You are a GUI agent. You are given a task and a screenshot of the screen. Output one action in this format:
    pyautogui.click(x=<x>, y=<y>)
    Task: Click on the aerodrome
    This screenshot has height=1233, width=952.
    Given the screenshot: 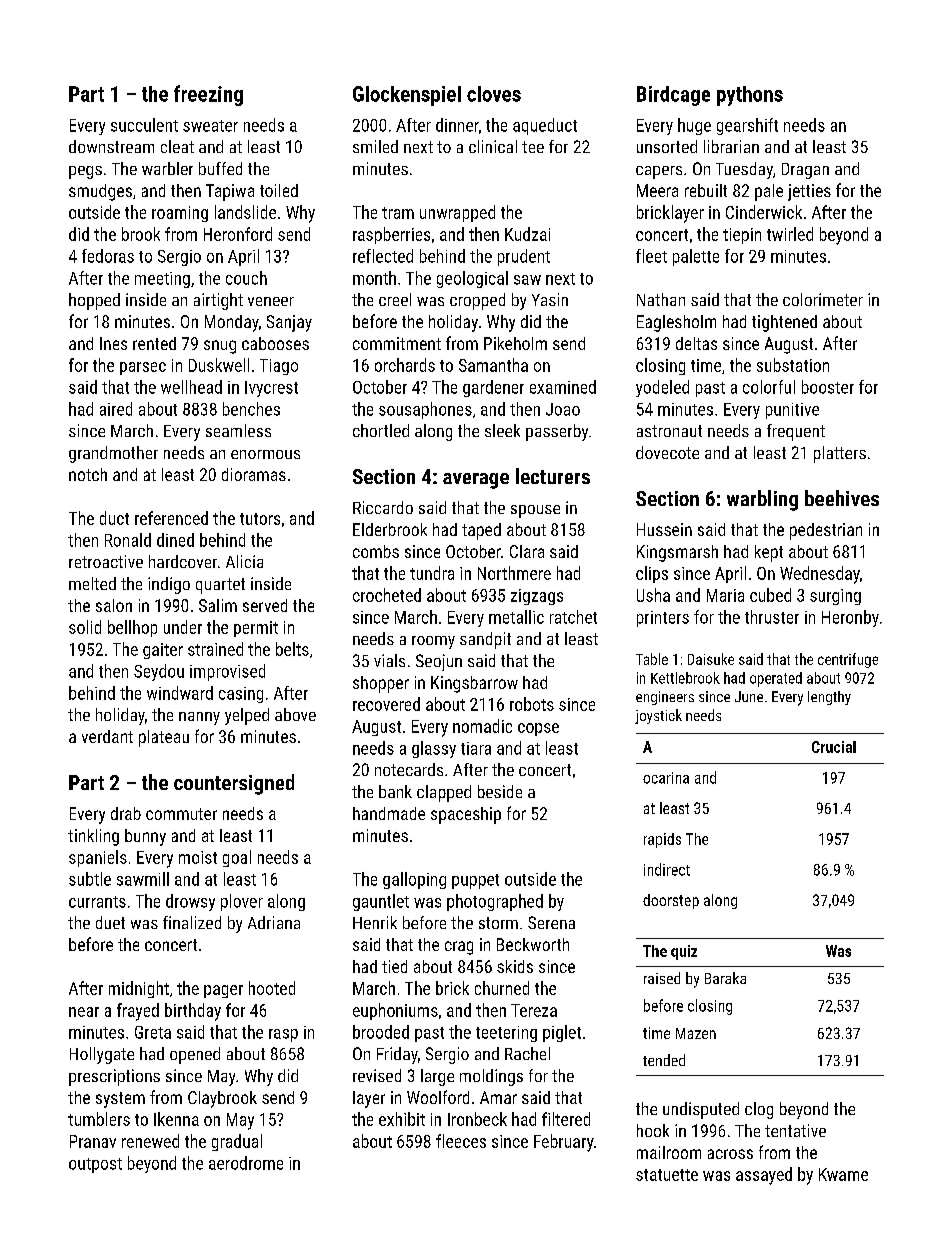 What is the action you would take?
    pyautogui.click(x=246, y=1163)
